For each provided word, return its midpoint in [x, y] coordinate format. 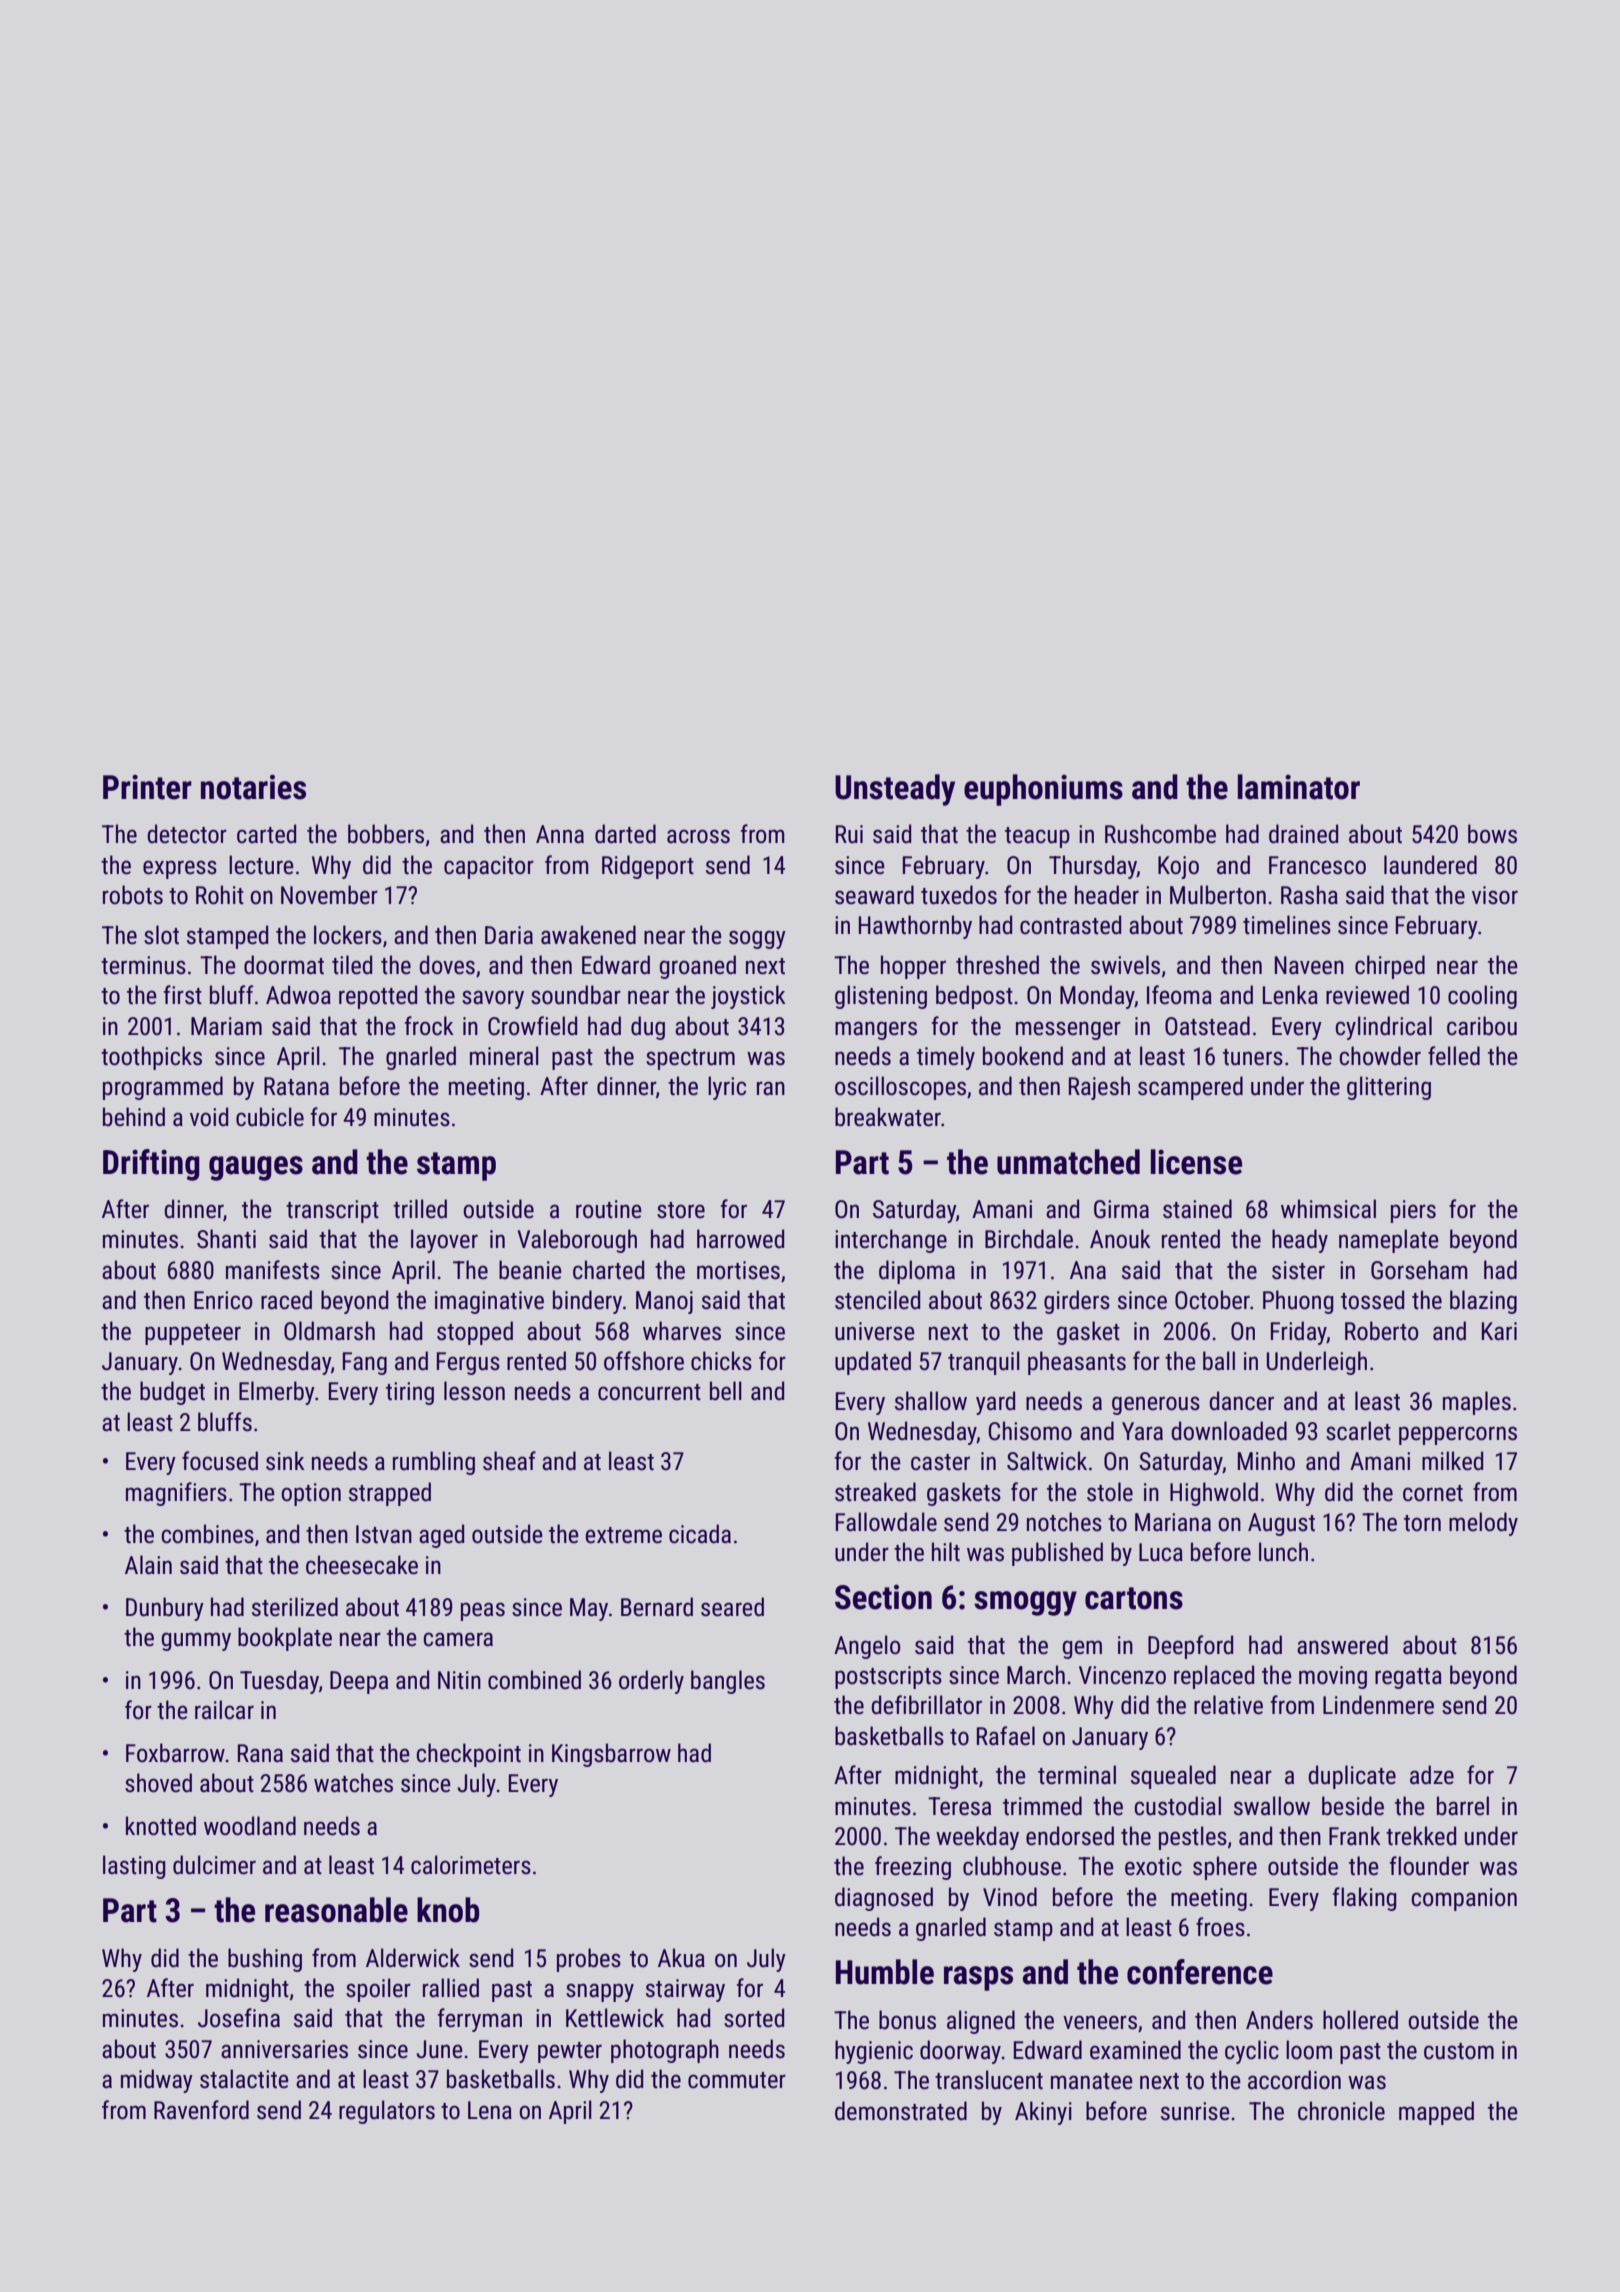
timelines [1287, 925]
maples [1477, 1403]
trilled [420, 1209]
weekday [977, 1838]
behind [134, 1117]
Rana [260, 1753]
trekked [1421, 1836]
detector [187, 834]
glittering [1389, 1088]
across [698, 836]
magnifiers [176, 1494]
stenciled [877, 1300]
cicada [700, 1534]
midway [157, 2081]
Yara [1142, 1431]
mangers [876, 1030]
